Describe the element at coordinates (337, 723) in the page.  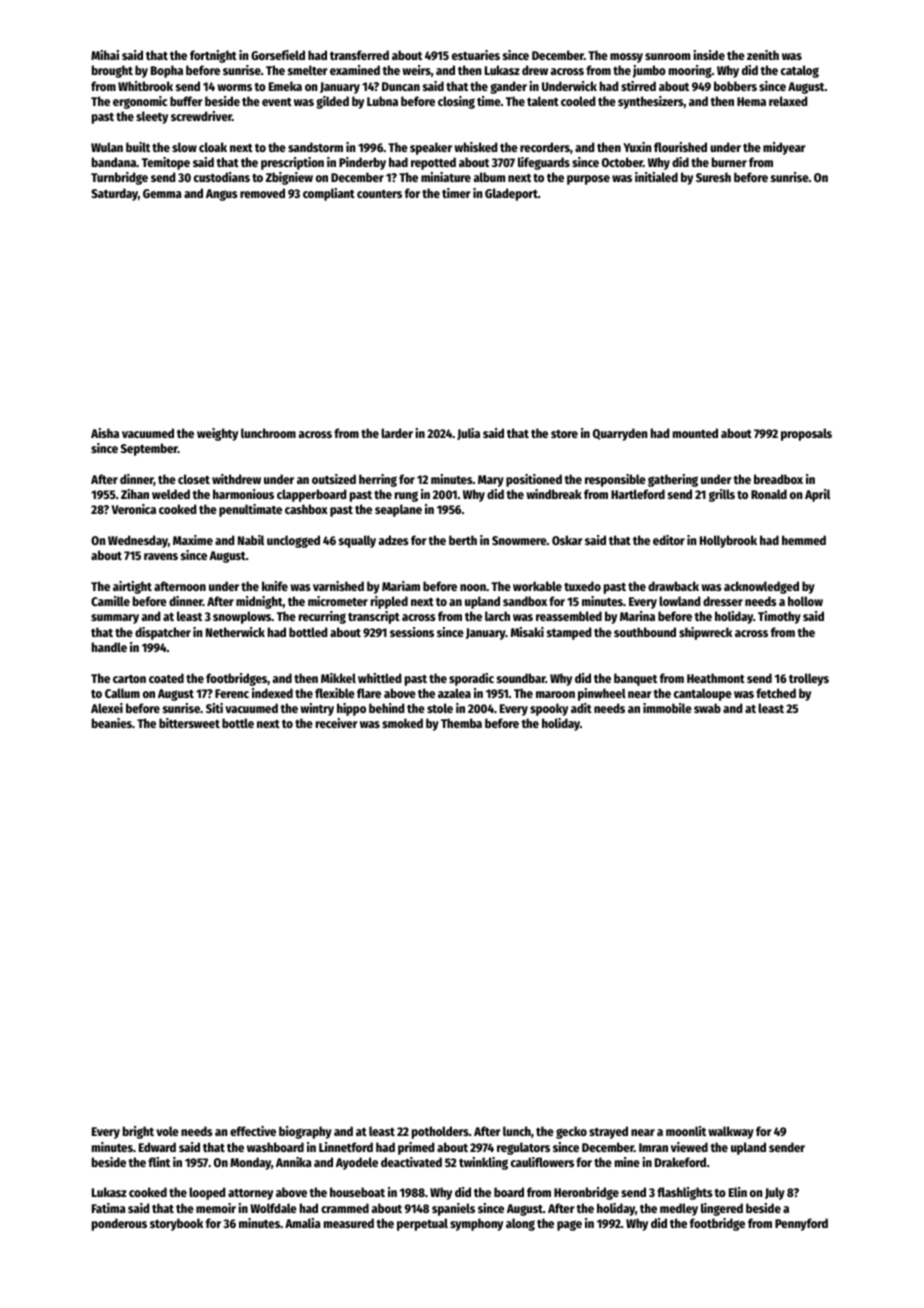
I see `receiver` at that location.
